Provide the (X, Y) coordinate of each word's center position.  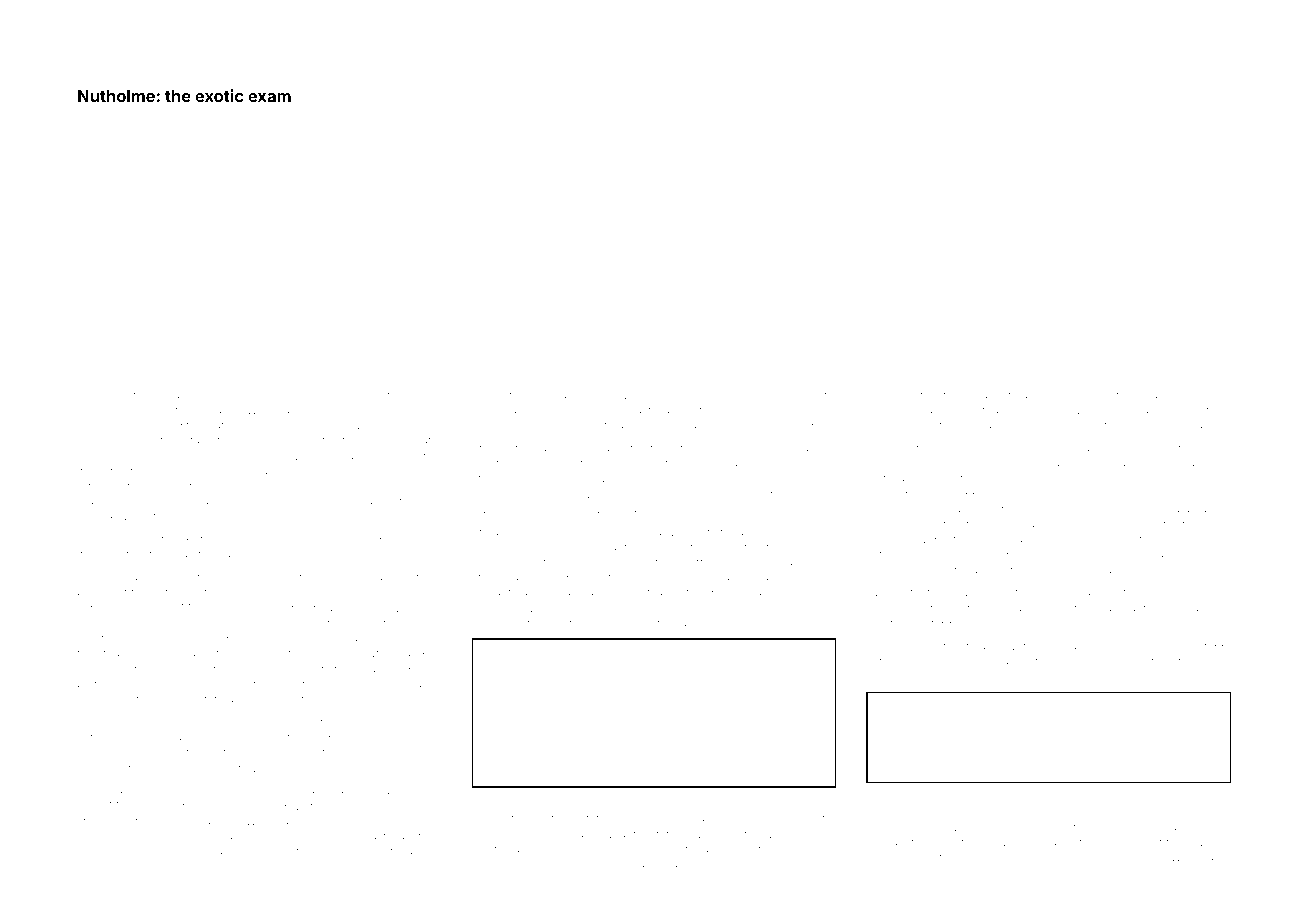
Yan (803, 818)
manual (942, 425)
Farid (256, 850)
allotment (1061, 793)
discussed (395, 684)
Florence (287, 424)
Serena (490, 462)
